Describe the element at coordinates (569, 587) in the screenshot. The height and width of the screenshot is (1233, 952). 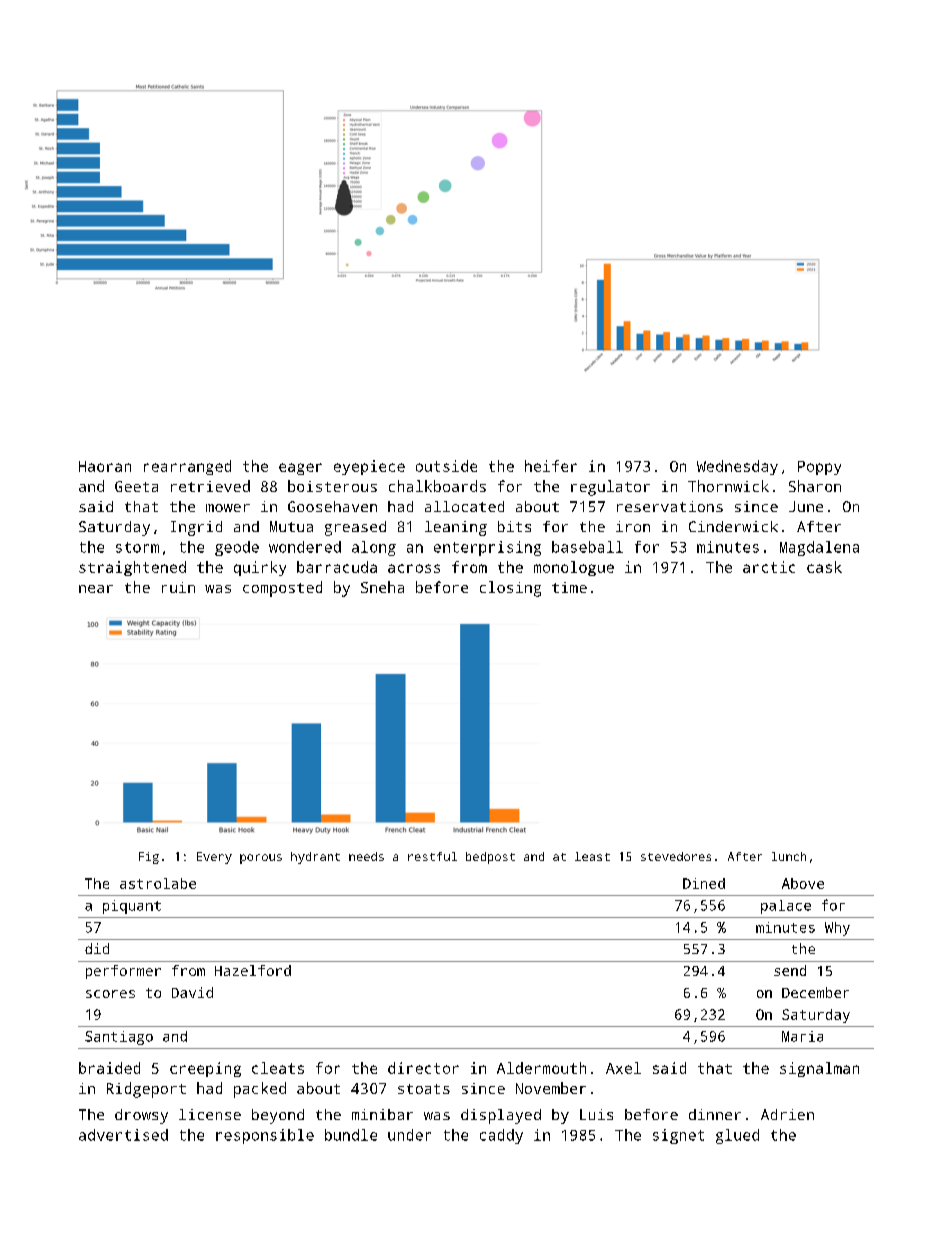
I see `time` at that location.
